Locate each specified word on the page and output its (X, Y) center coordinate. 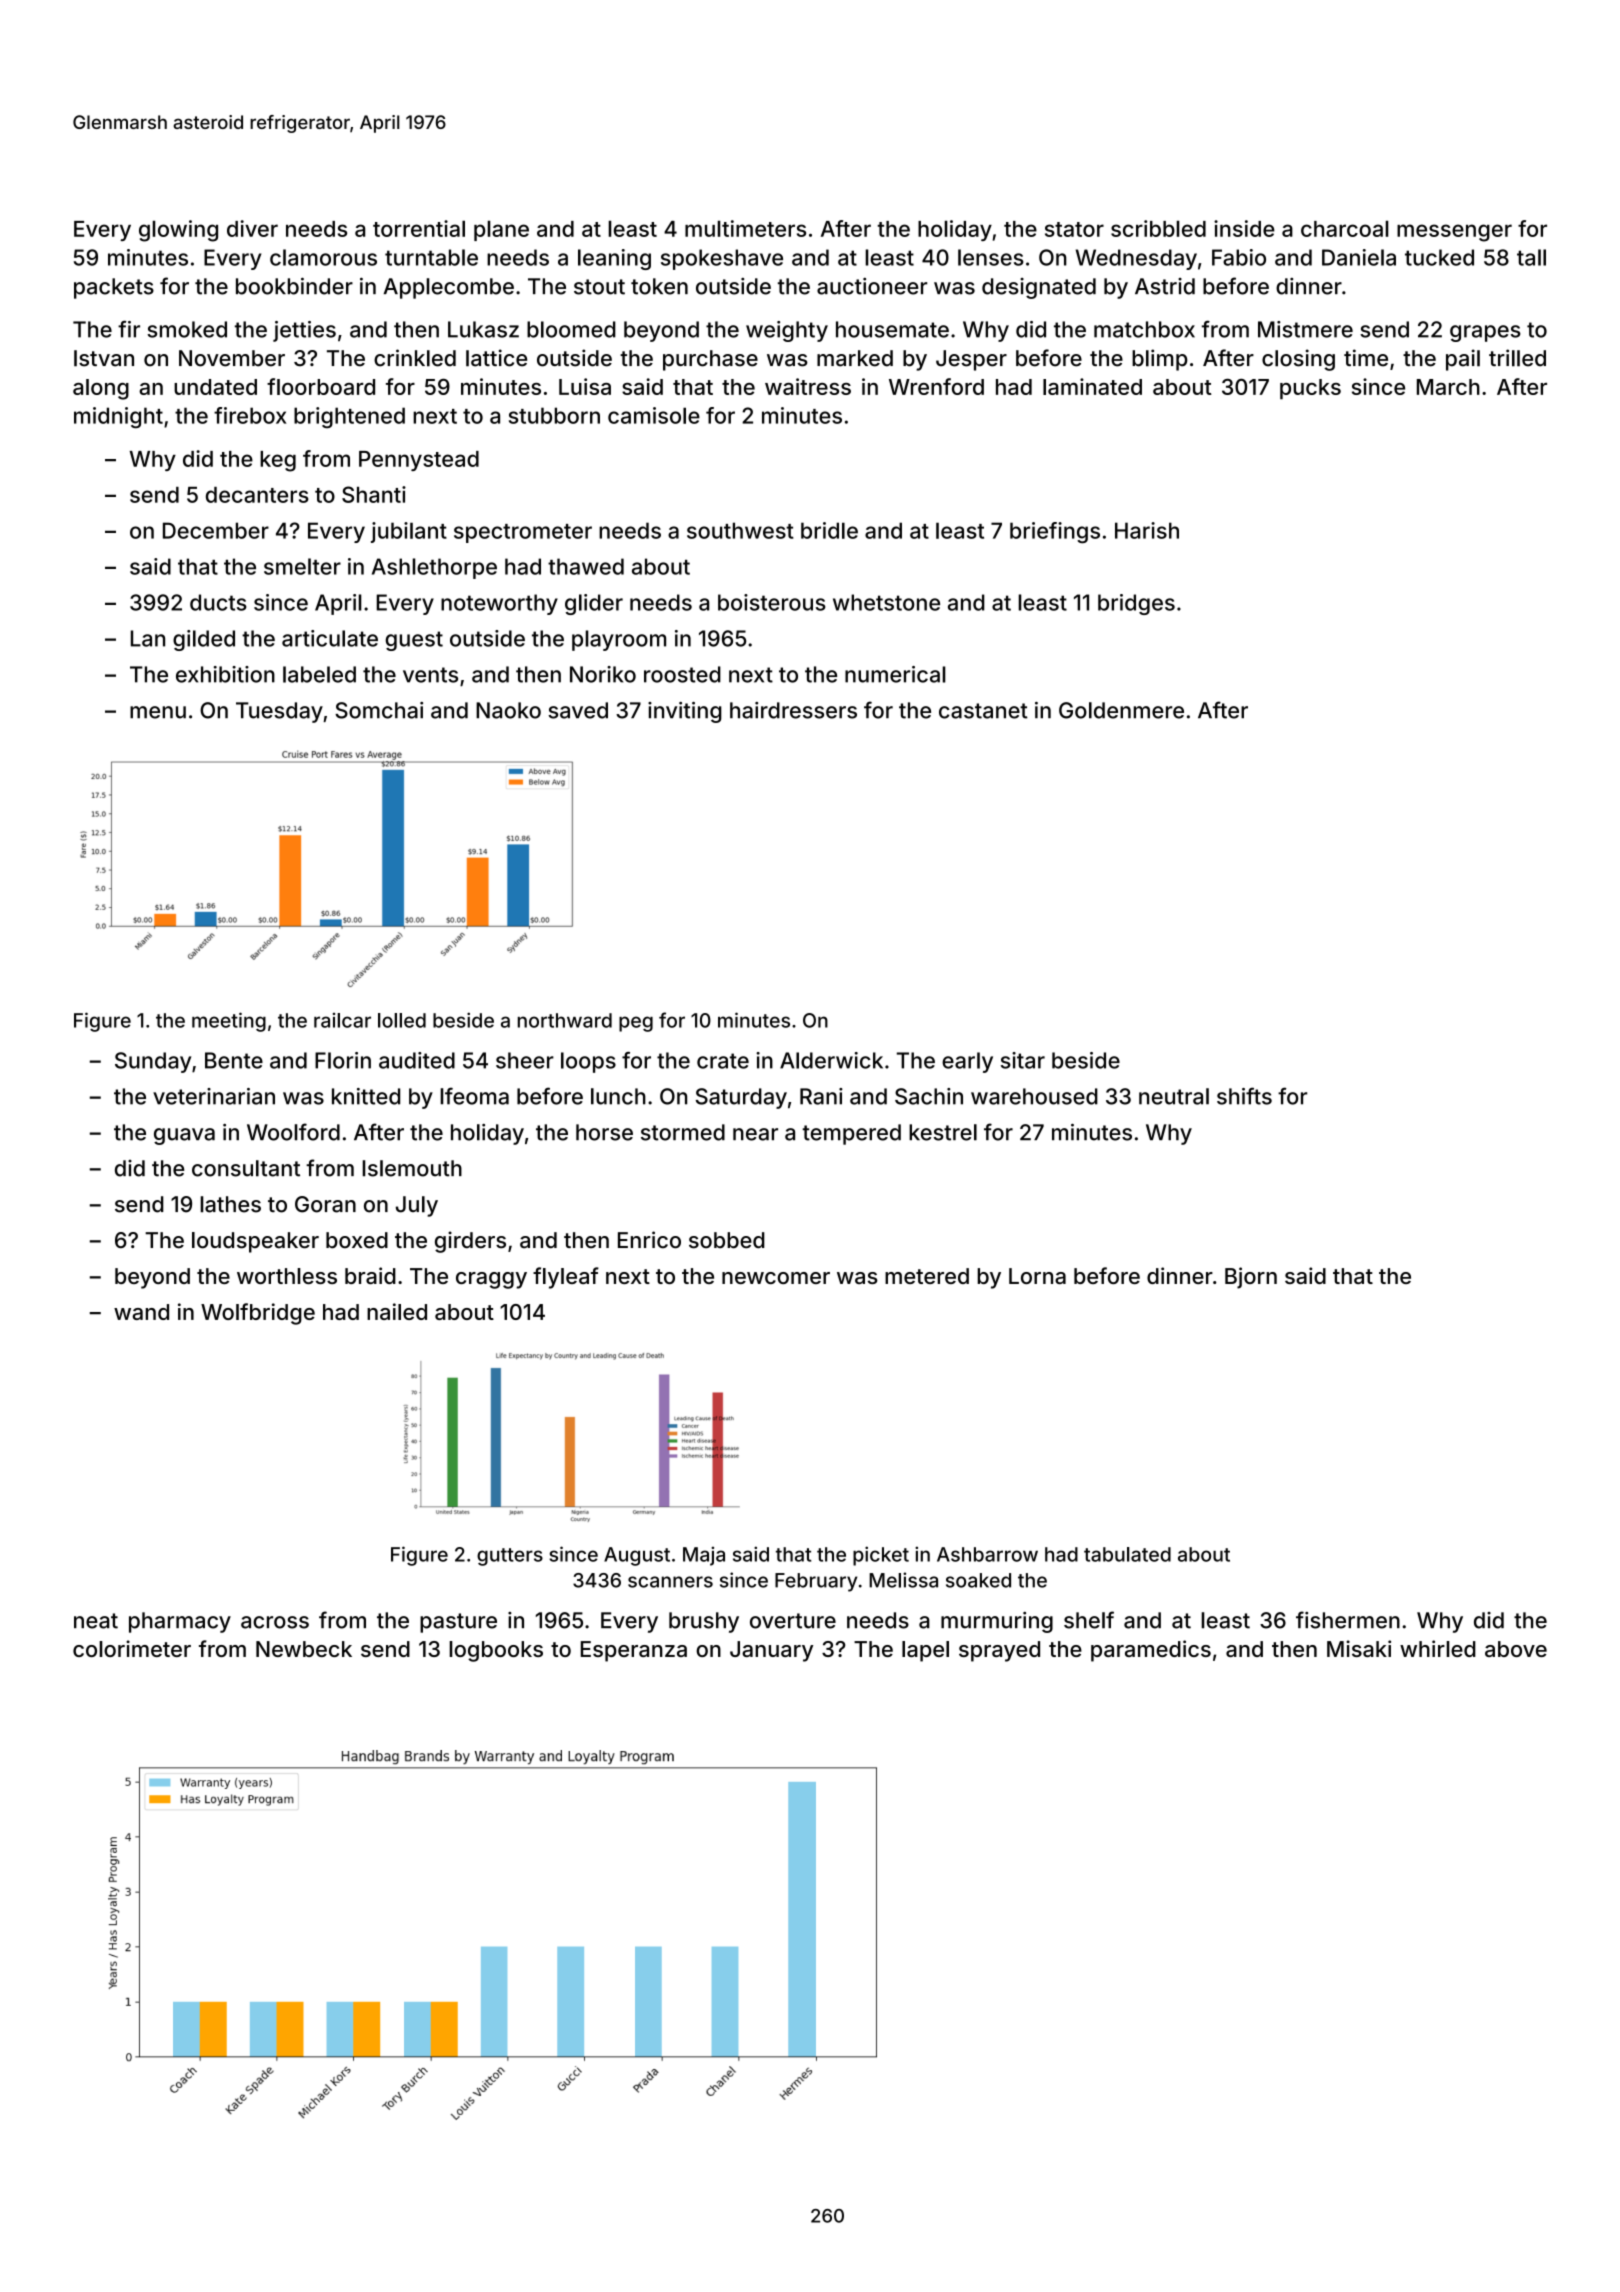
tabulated (1127, 1554)
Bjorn (1251, 1278)
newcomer (776, 1278)
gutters (510, 1557)
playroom (619, 640)
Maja (704, 1556)
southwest (740, 530)
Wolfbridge (258, 1314)
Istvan (104, 358)
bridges (1136, 604)
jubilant (409, 532)
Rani (821, 1096)
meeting (229, 1022)
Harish (1147, 530)
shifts (1244, 1096)
